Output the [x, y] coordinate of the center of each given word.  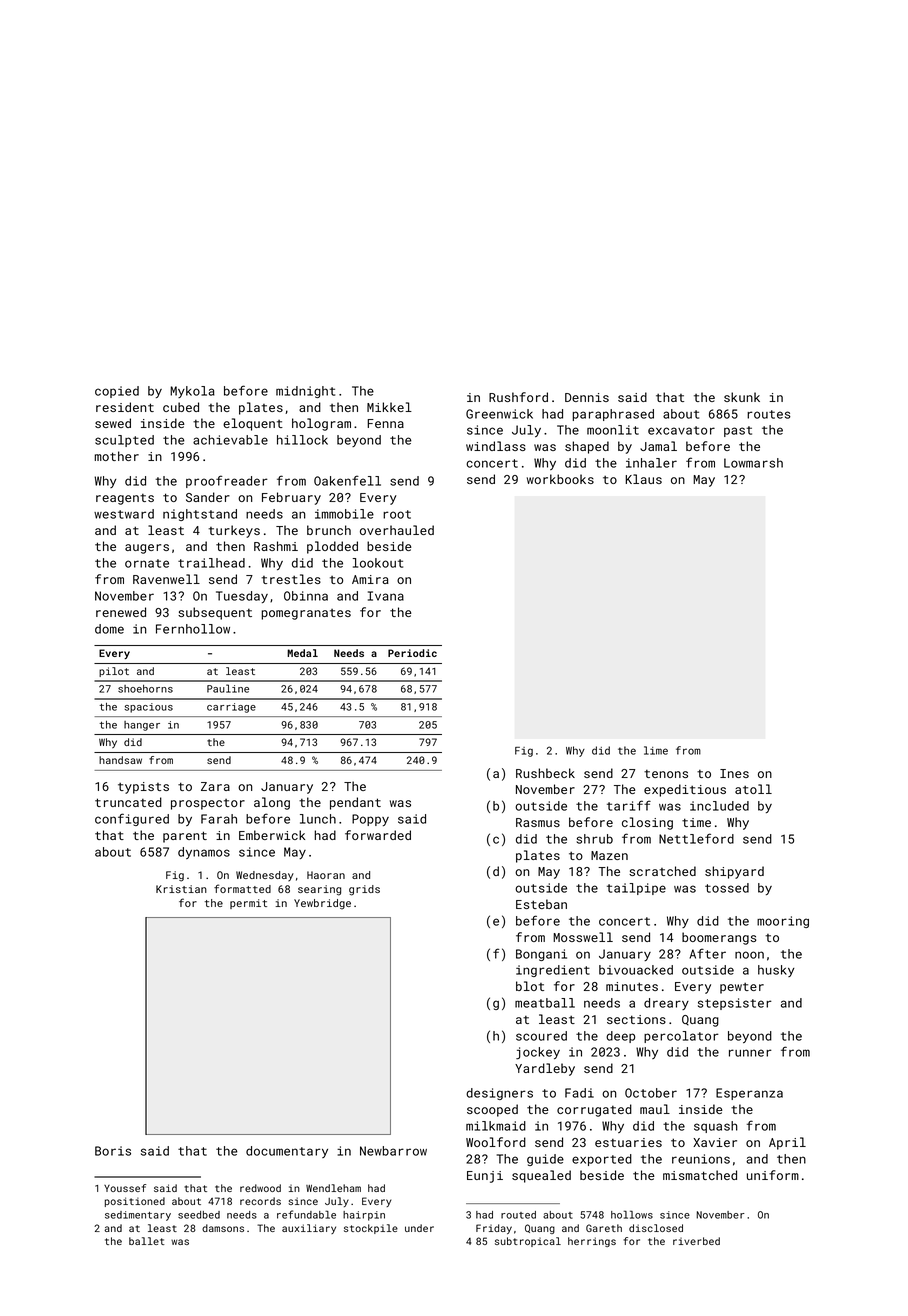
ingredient [553, 971]
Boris [113, 1151]
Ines [734, 773]
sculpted [124, 441]
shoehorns [145, 689]
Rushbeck [545, 773]
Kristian [181, 889]
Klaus [643, 479]
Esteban [541, 904]
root [397, 514]
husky [776, 971]
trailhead [211, 563]
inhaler [651, 463]
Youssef [125, 1188]
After [707, 953]
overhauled [397, 530]
